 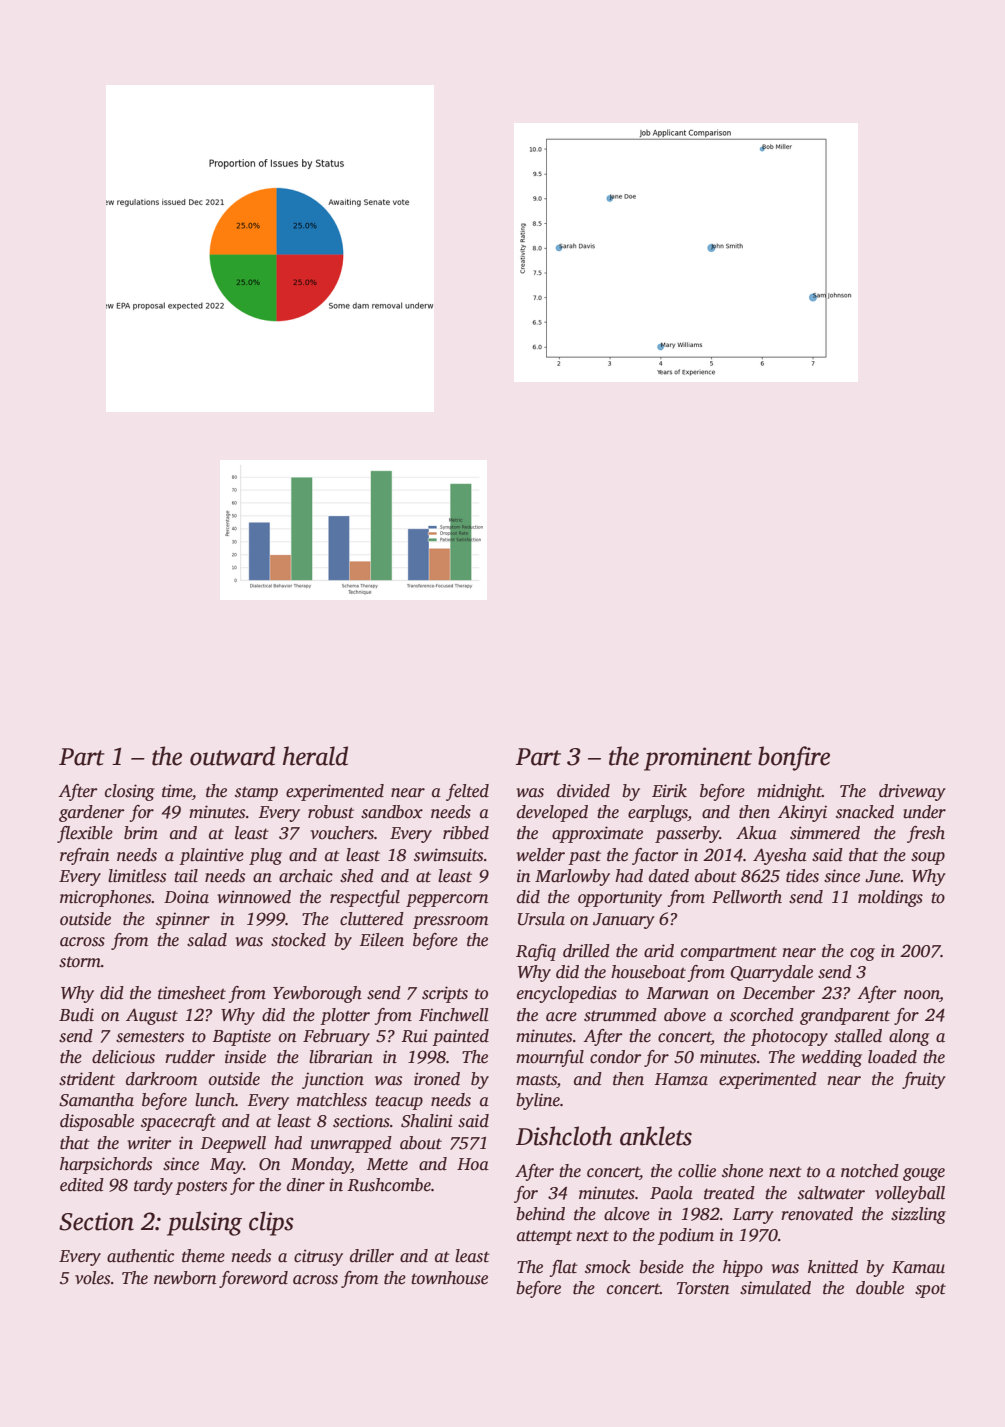 I want to click on microphones, so click(x=106, y=898).
